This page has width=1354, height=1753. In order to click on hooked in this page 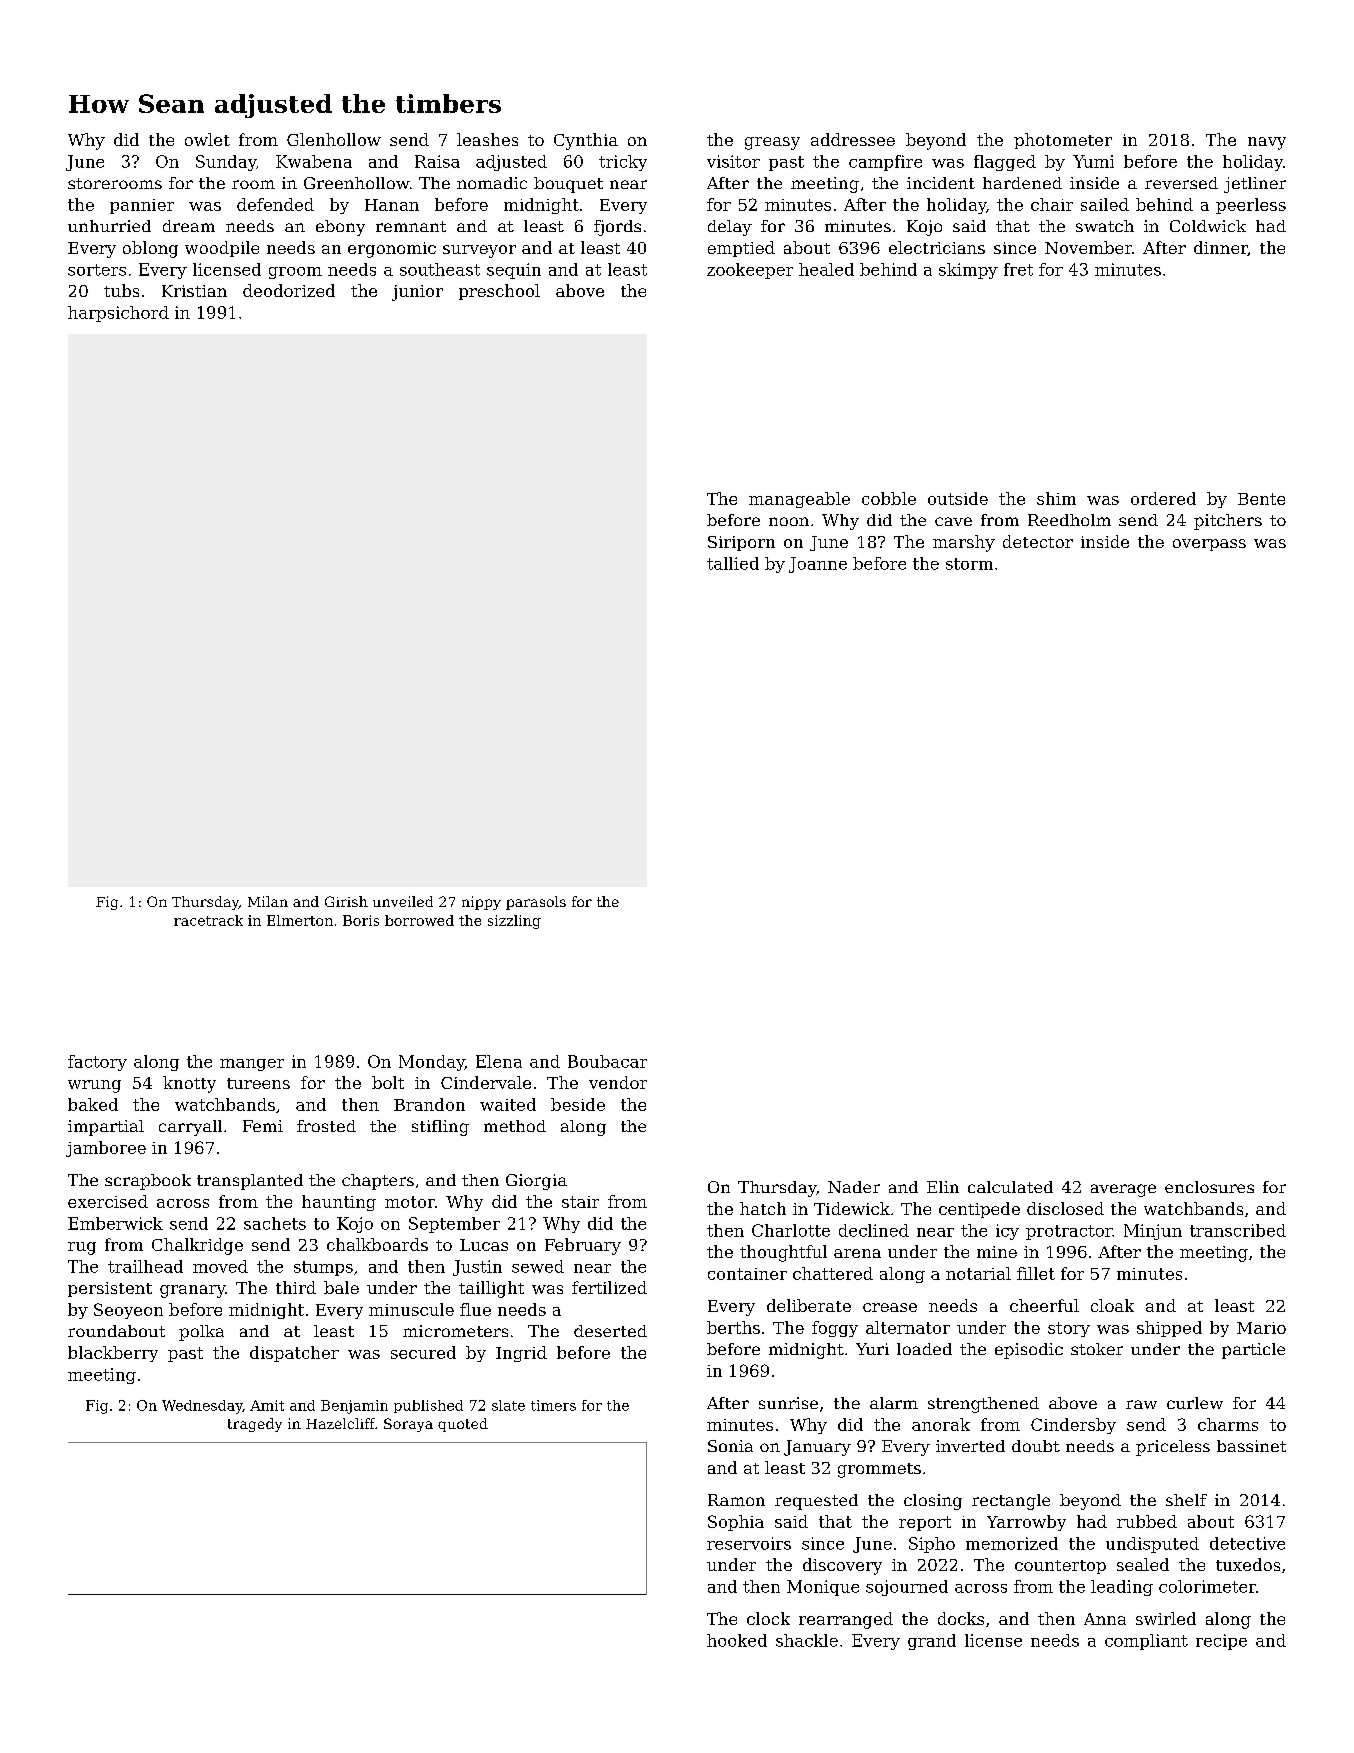, I will do `click(737, 1640)`.
